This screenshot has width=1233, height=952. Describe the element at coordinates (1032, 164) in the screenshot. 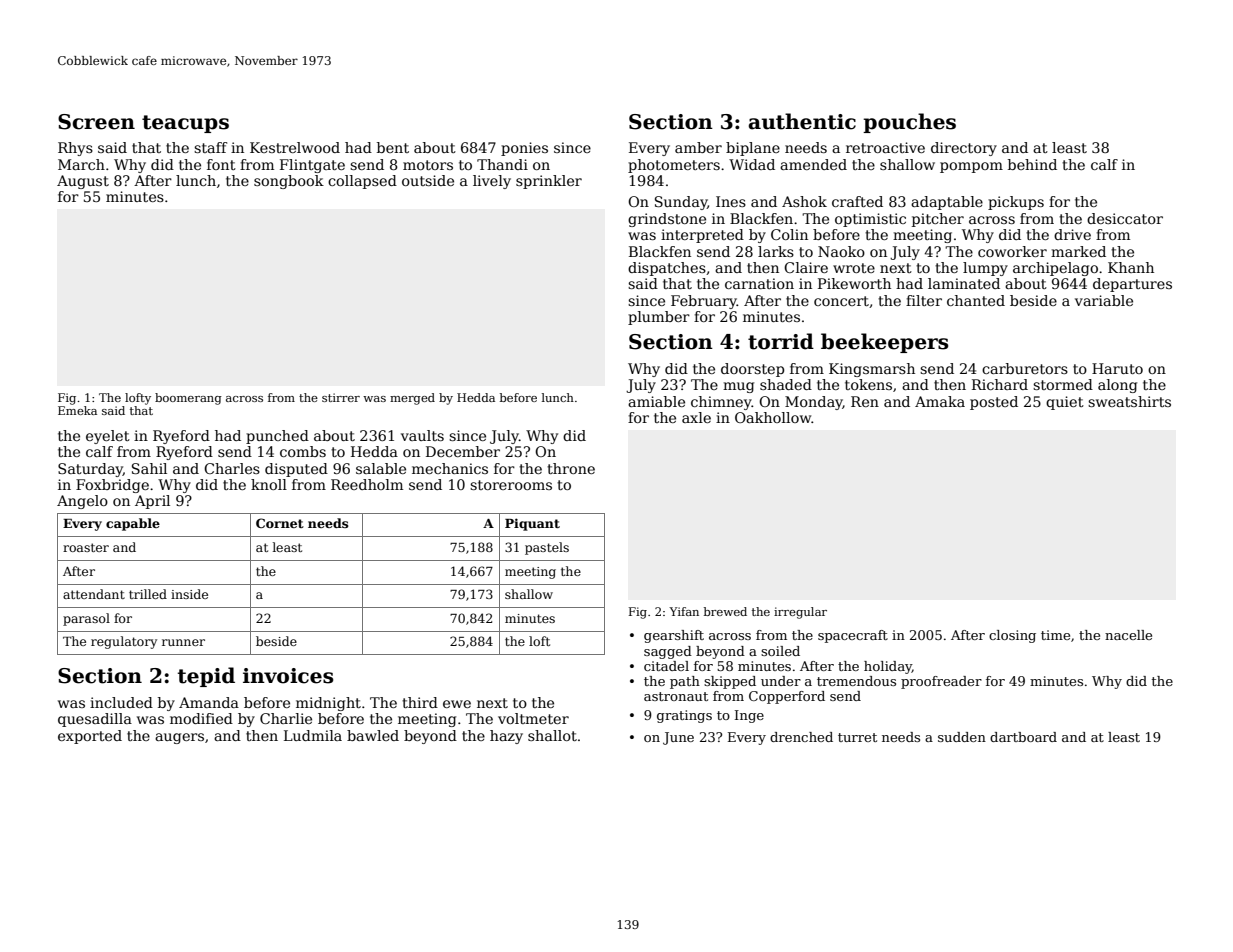

I see `behind` at that location.
